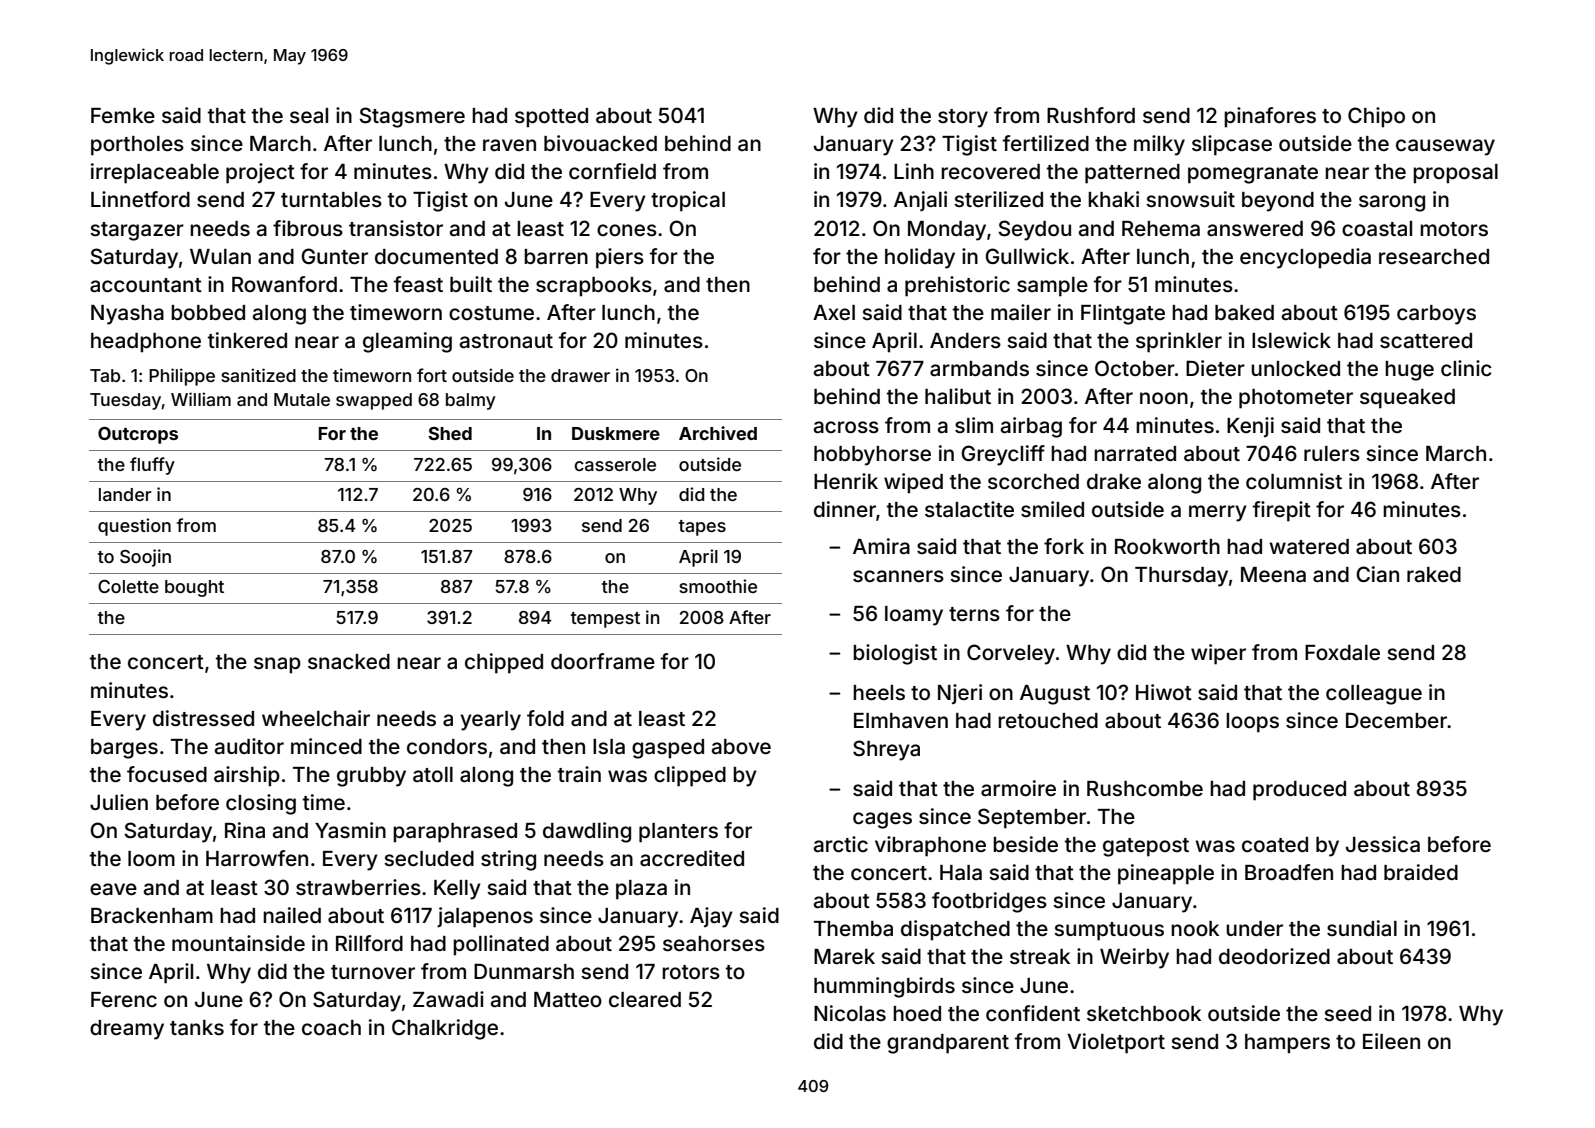  Describe the element at coordinates (1274, 956) in the page. I see `deodorized` at that location.
